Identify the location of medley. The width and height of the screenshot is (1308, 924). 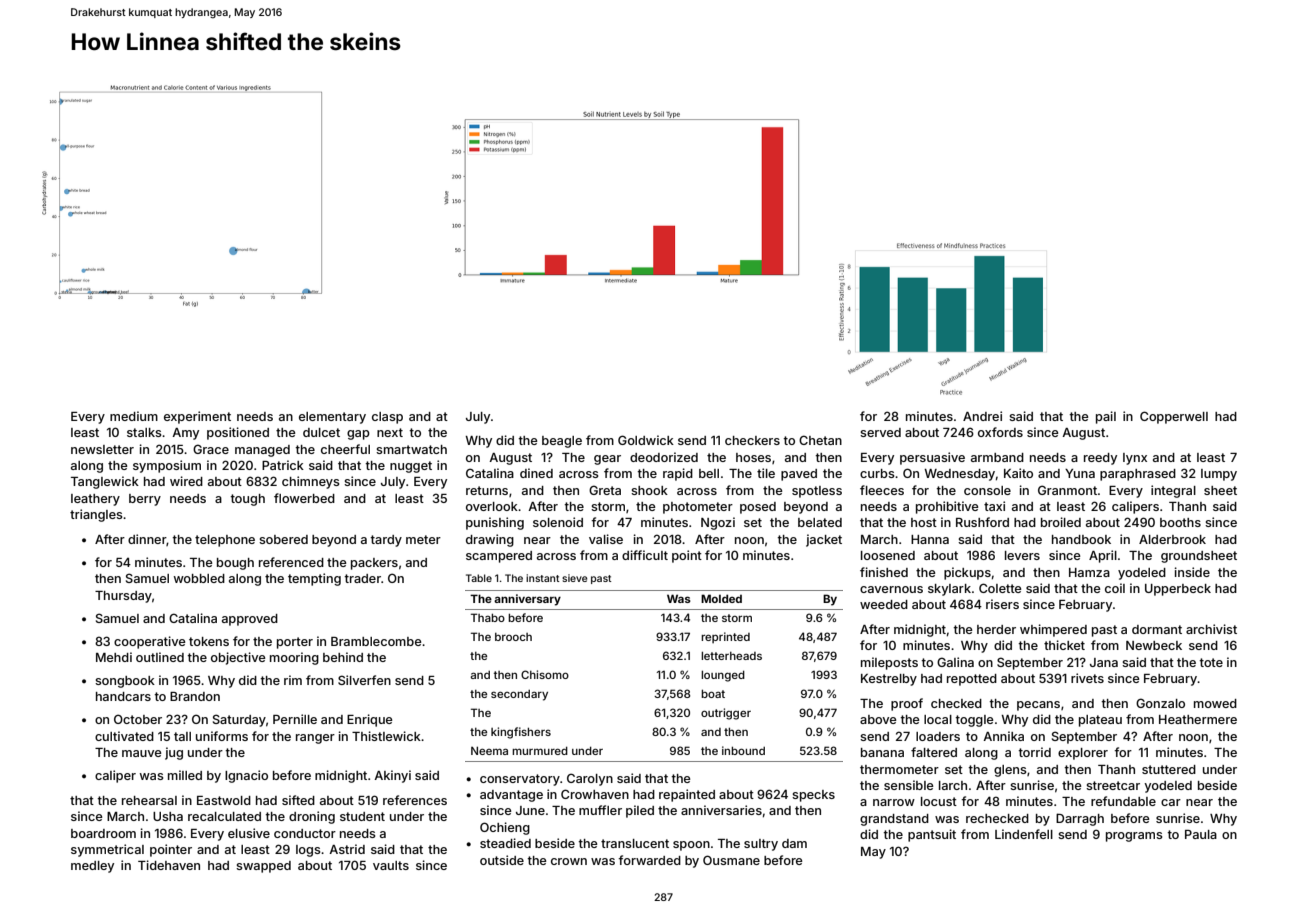
(92, 867).
